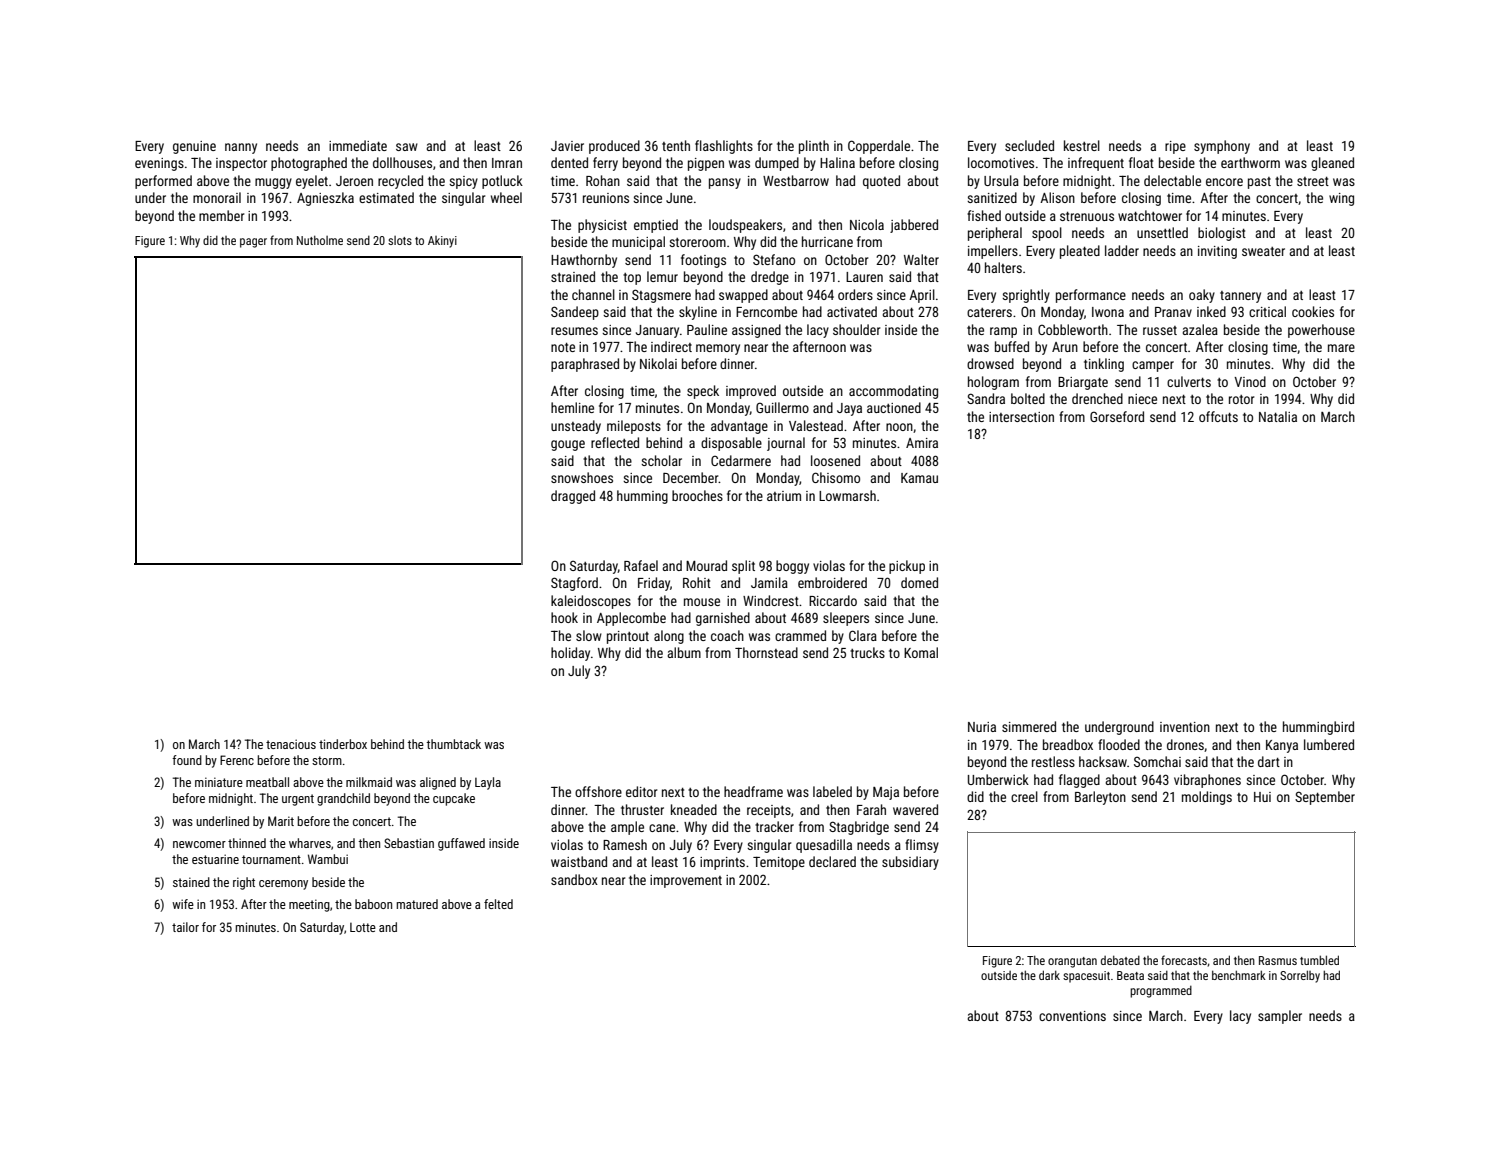 The width and height of the page is (1490, 1151). Describe the element at coordinates (756, 331) in the page. I see `assigned` at that location.
